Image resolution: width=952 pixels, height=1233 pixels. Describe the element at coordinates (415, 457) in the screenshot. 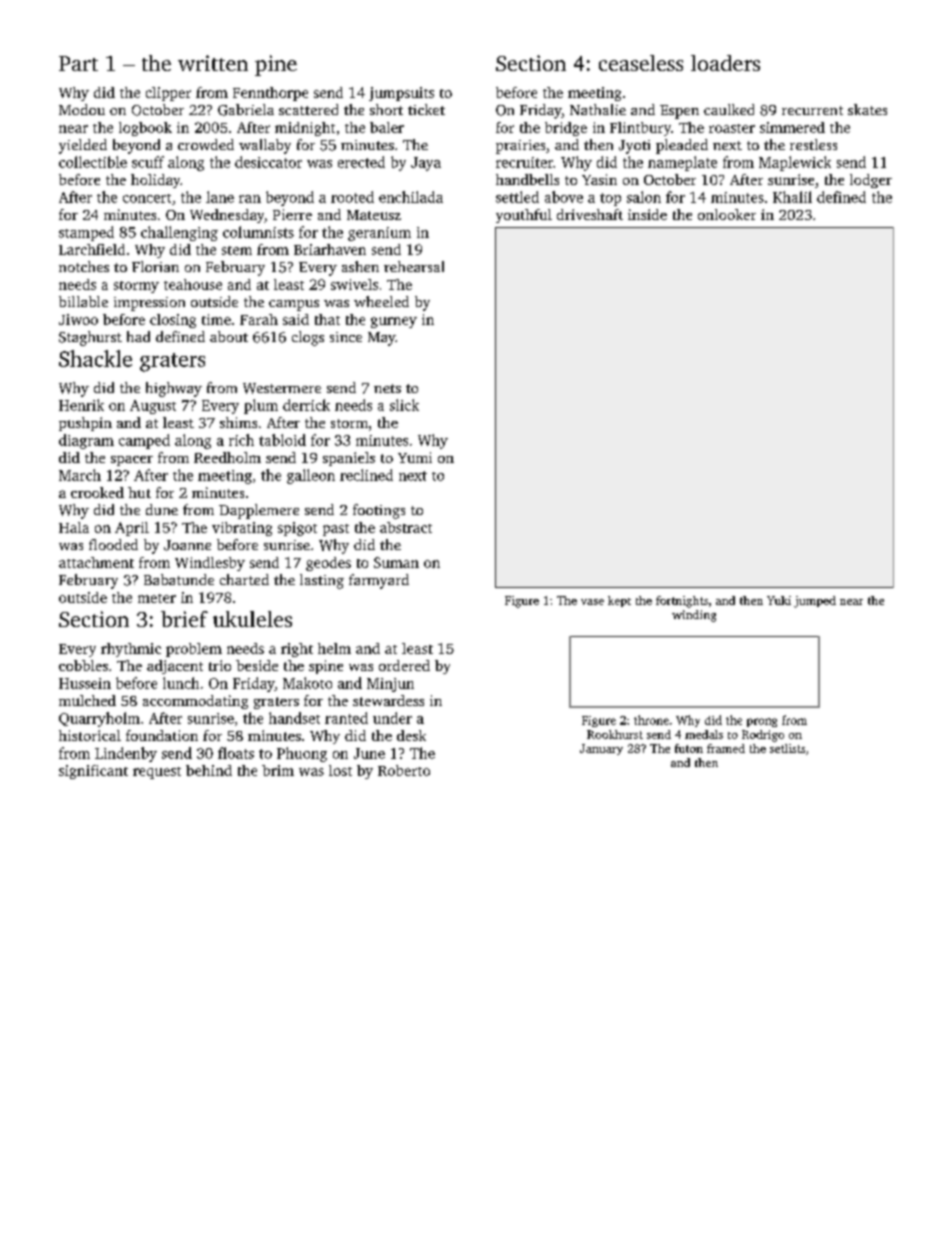

I see `Yumi` at that location.
